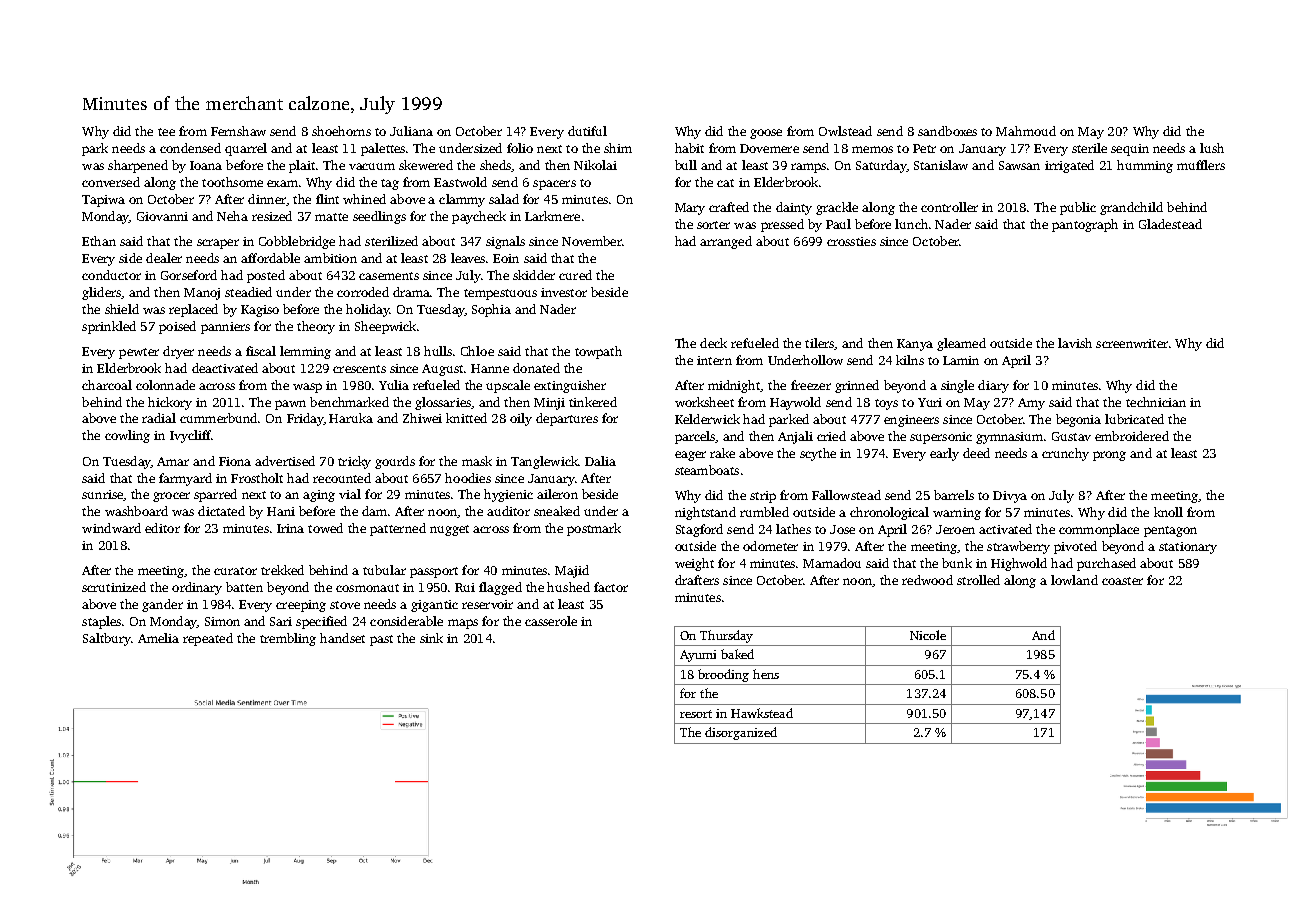  I want to click on lavish, so click(1075, 343).
